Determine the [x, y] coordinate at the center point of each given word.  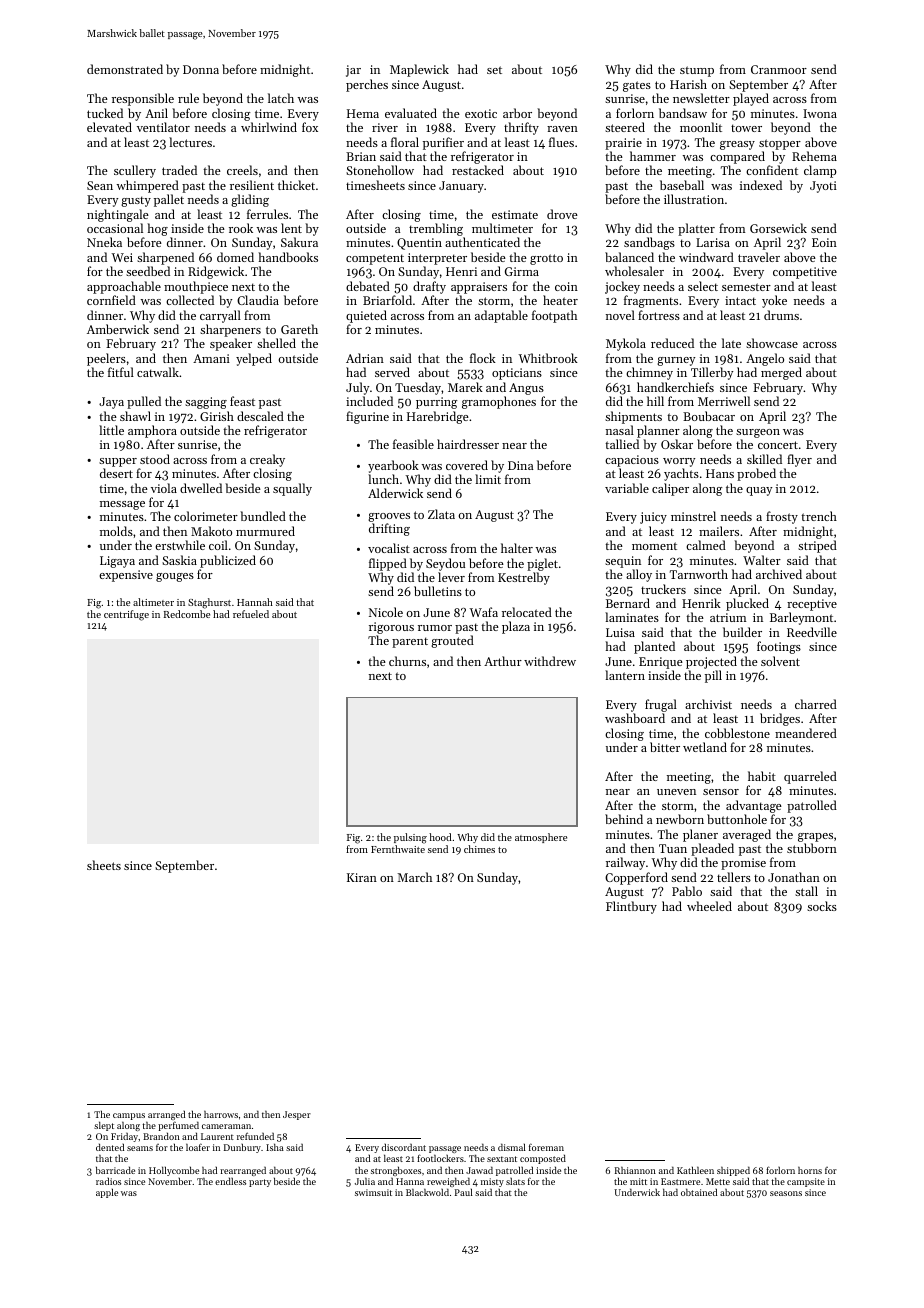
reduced [672, 343]
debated [368, 286]
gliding [250, 200]
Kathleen [695, 1170]
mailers [719, 531]
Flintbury [631, 907]
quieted [366, 316]
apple [107, 1193]
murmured [265, 531]
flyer [799, 460]
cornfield [111, 300]
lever [451, 577]
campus [129, 1116]
